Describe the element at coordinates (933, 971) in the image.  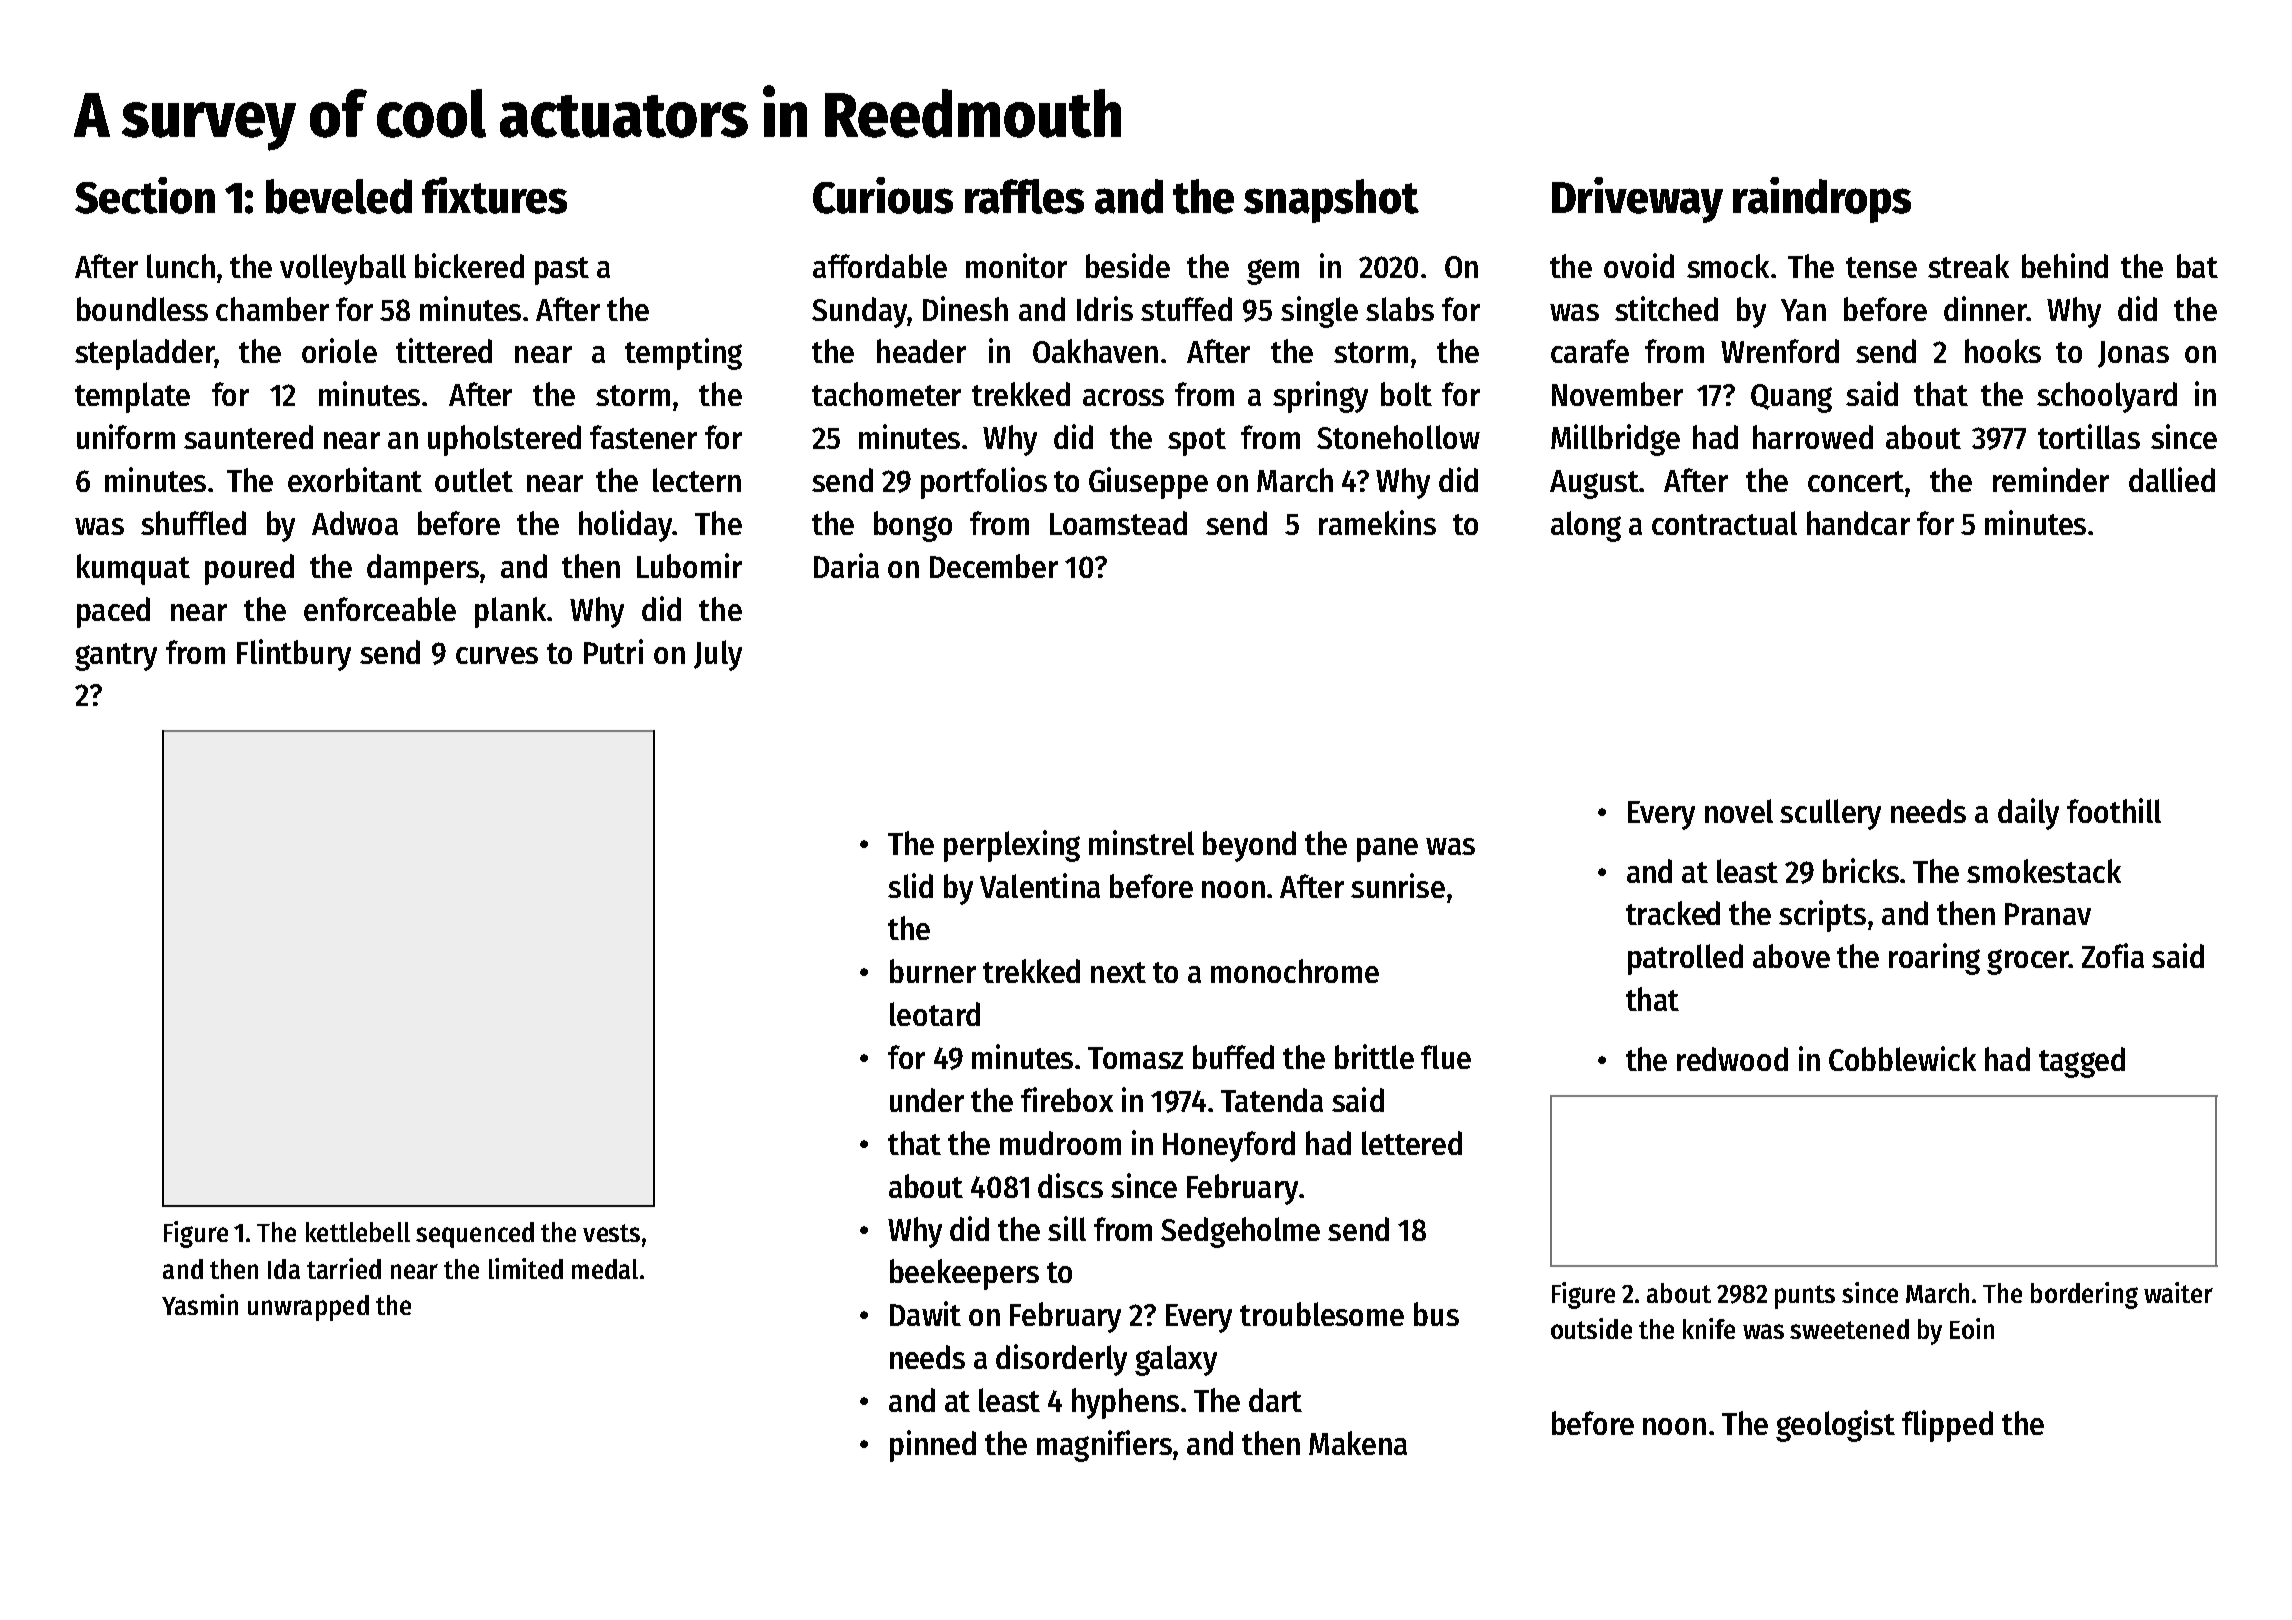
I see `burner` at that location.
